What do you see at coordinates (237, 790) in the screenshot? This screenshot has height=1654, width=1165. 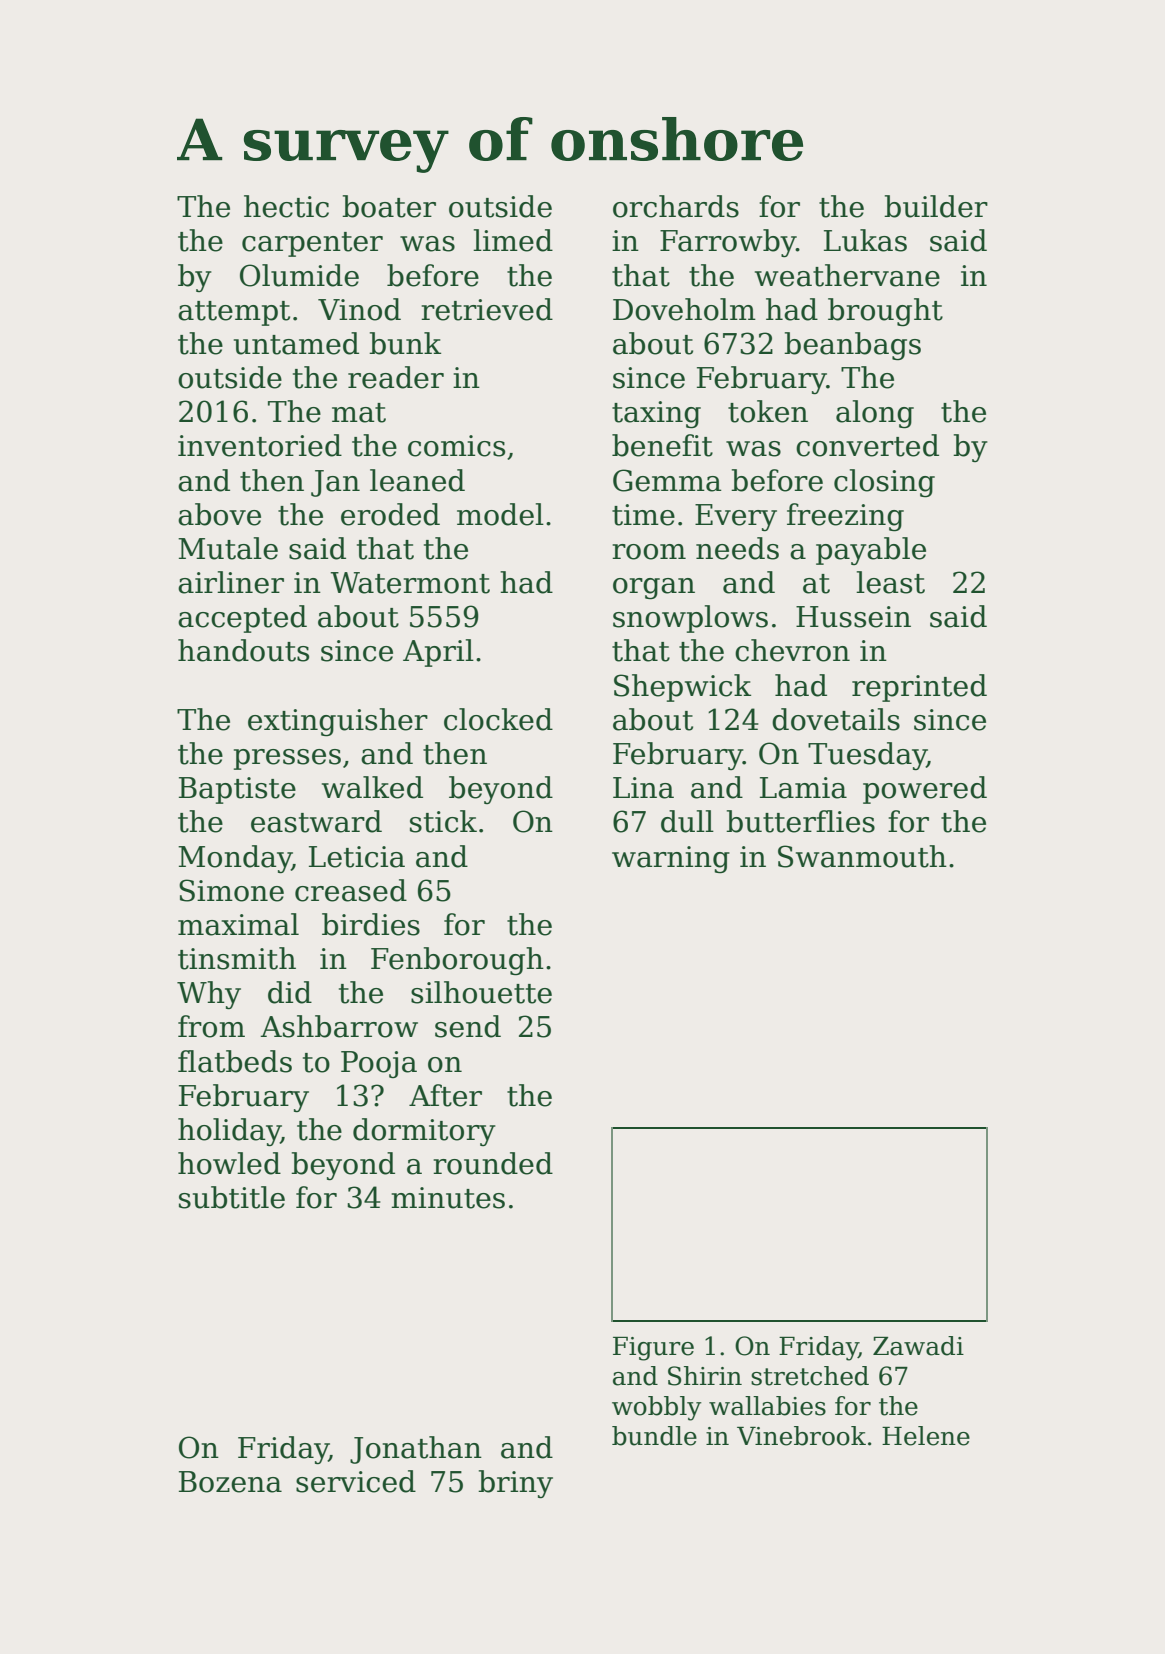 I see `Baptiste` at bounding box center [237, 790].
